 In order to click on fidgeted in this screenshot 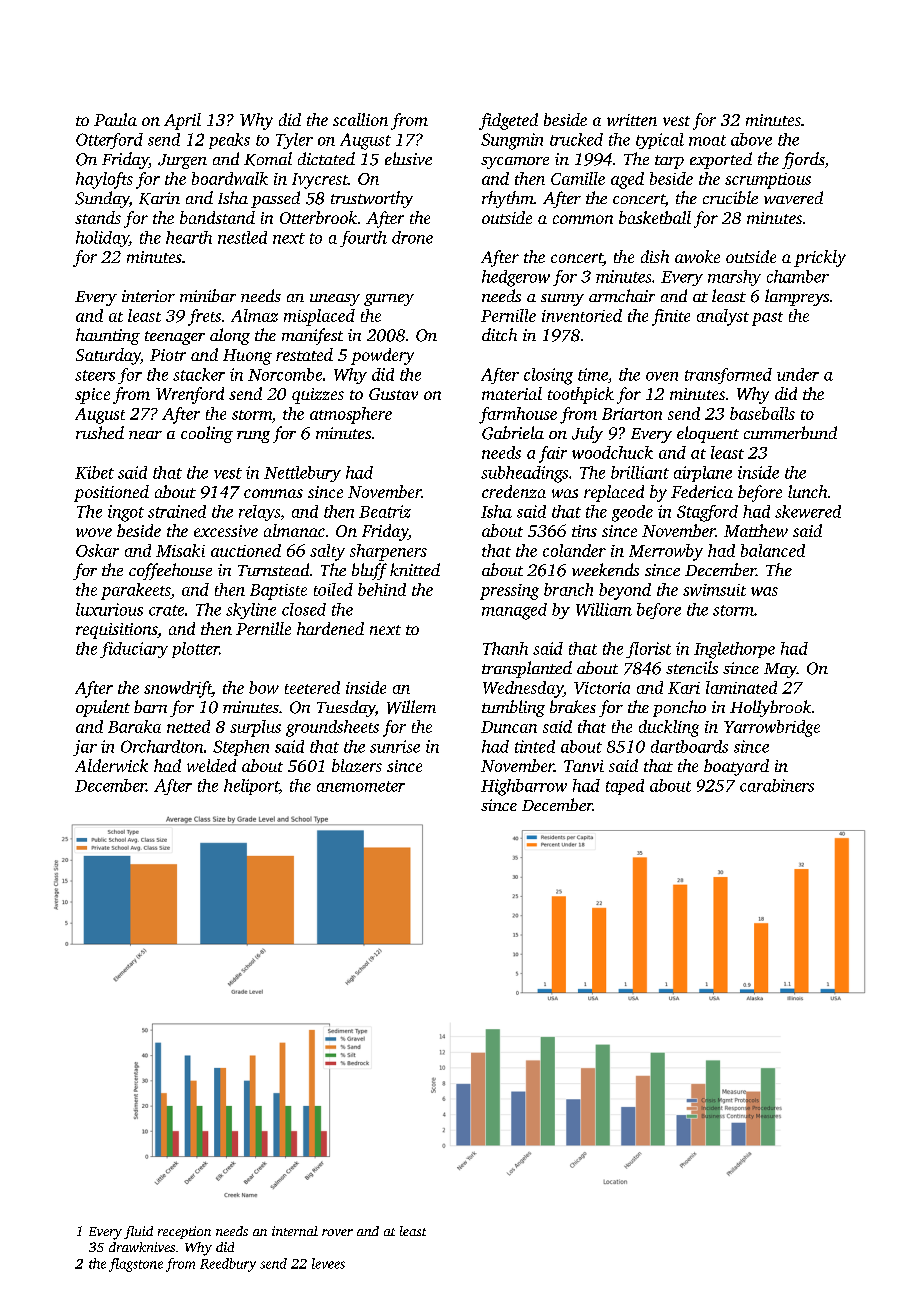, I will do `click(508, 121)`.
